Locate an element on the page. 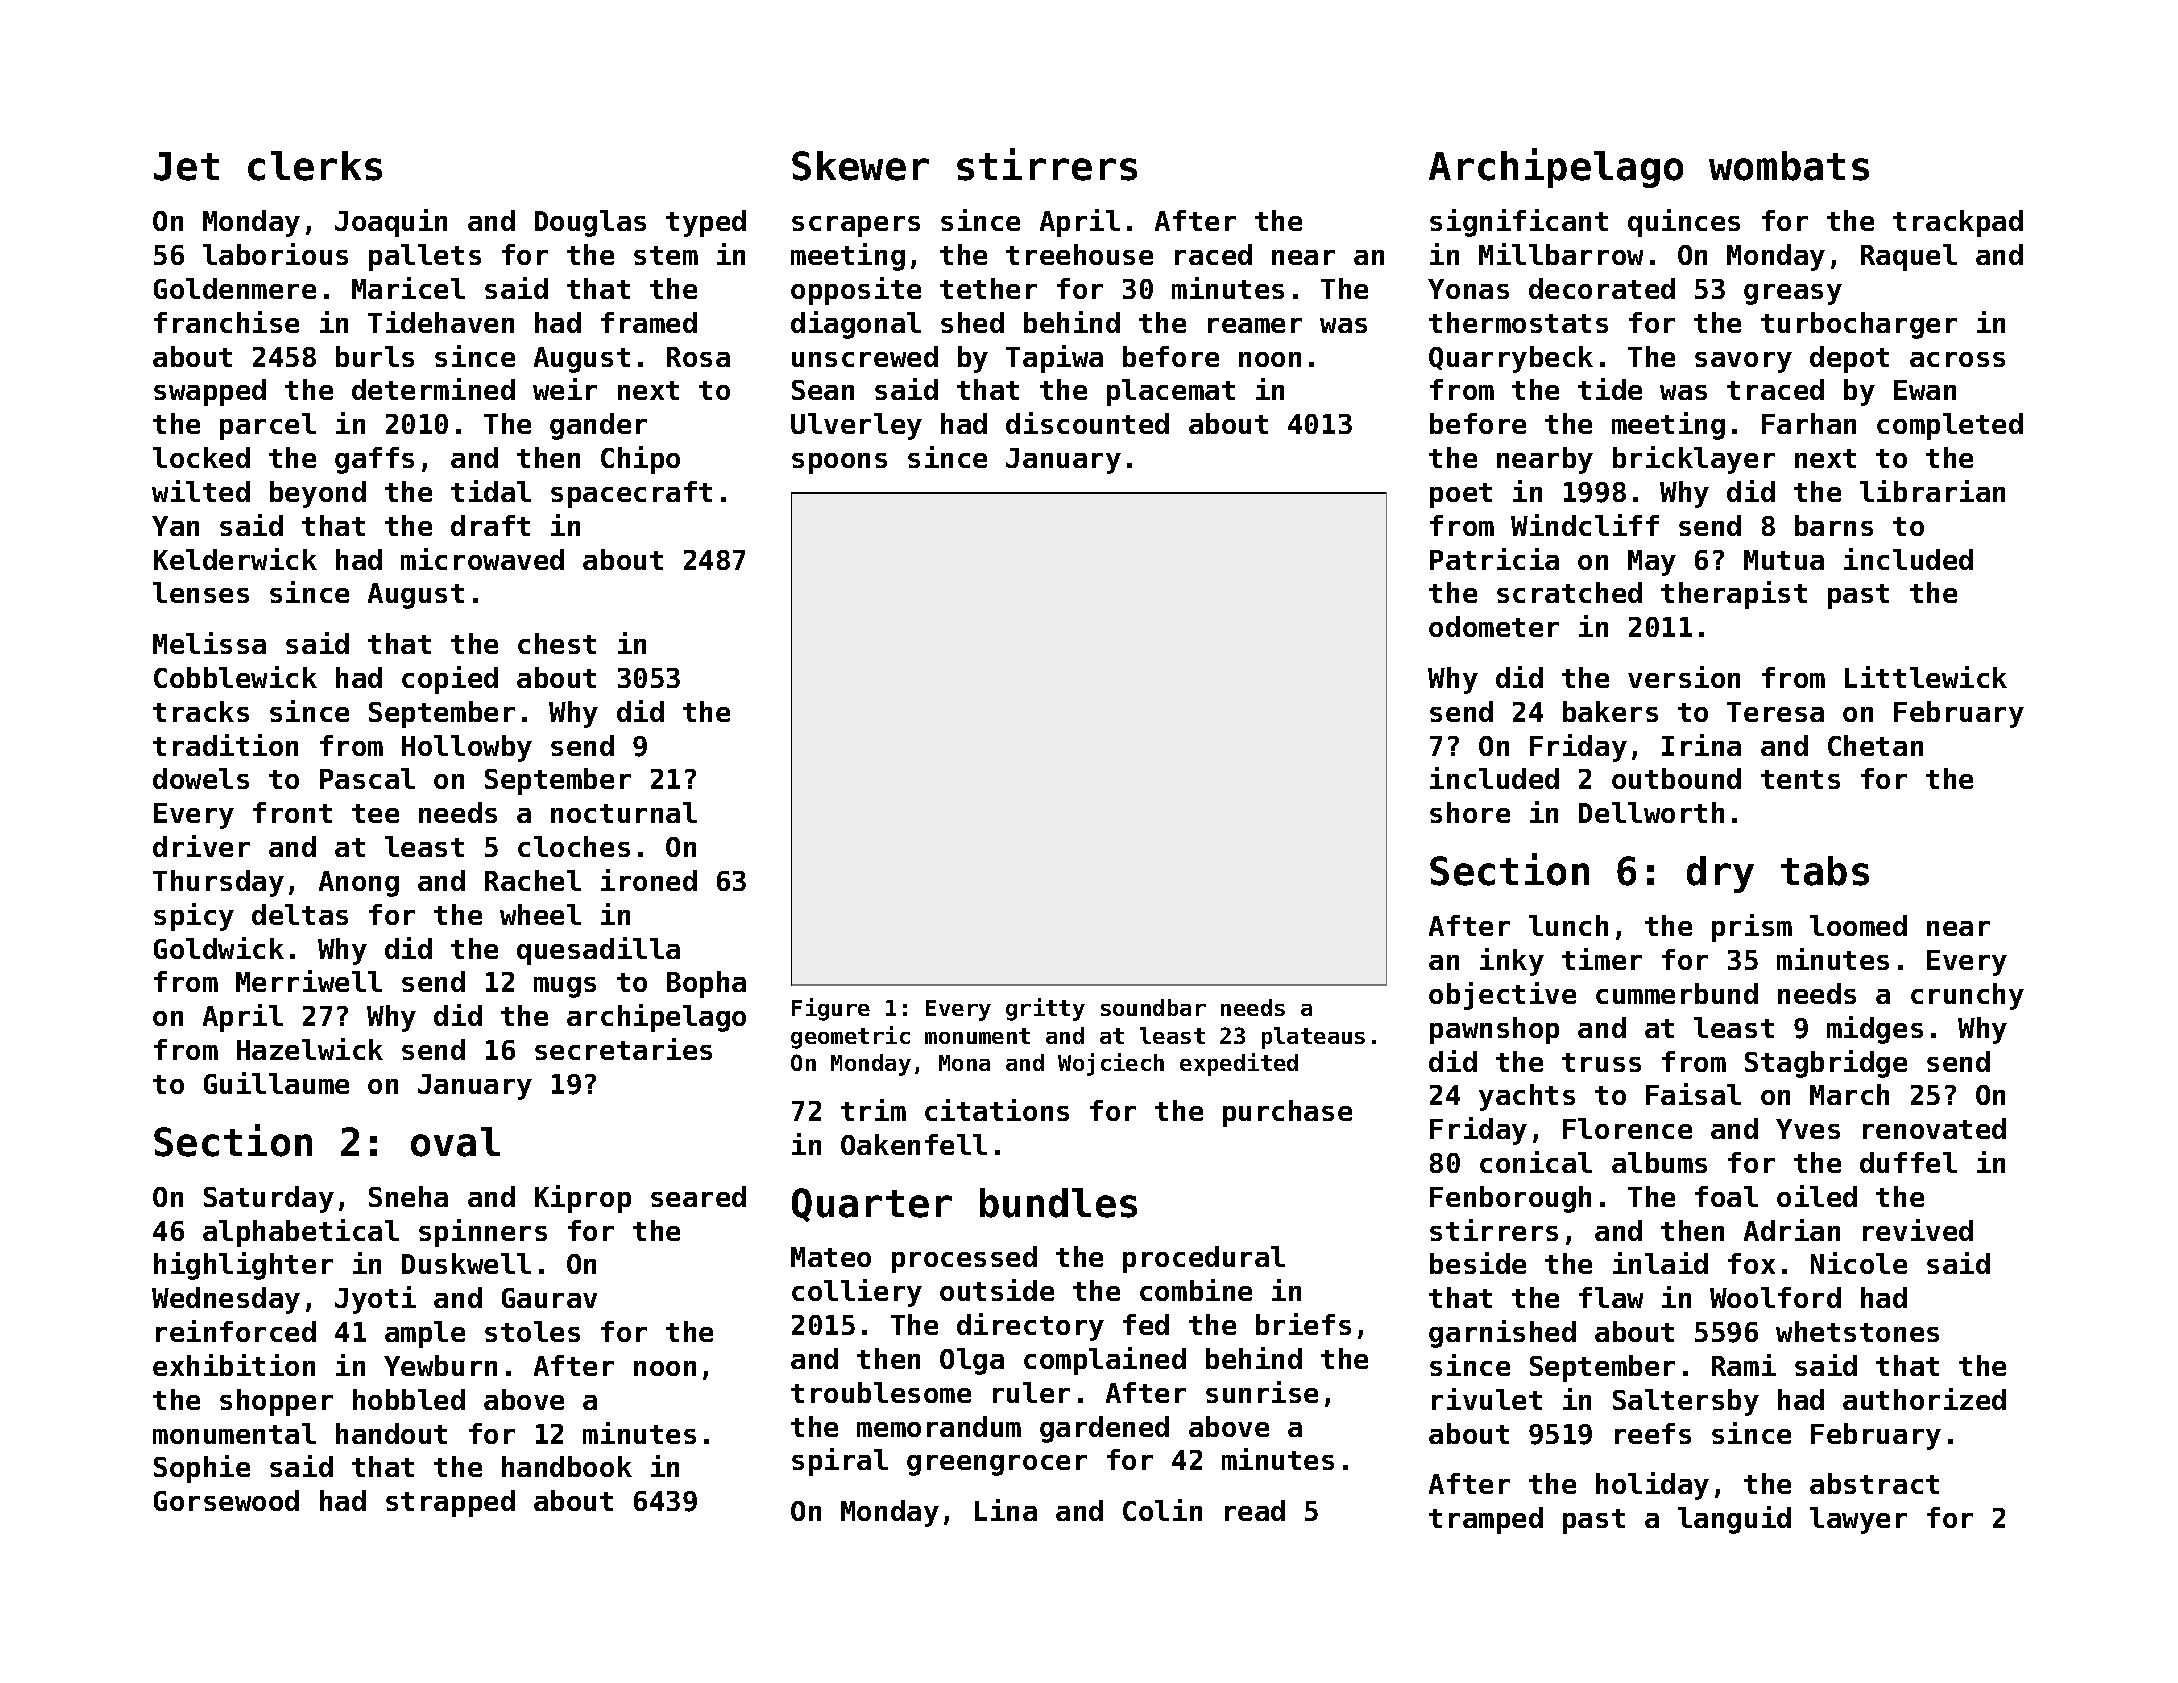 This image has height=1683, width=2178. completed is located at coordinates (1950, 426).
